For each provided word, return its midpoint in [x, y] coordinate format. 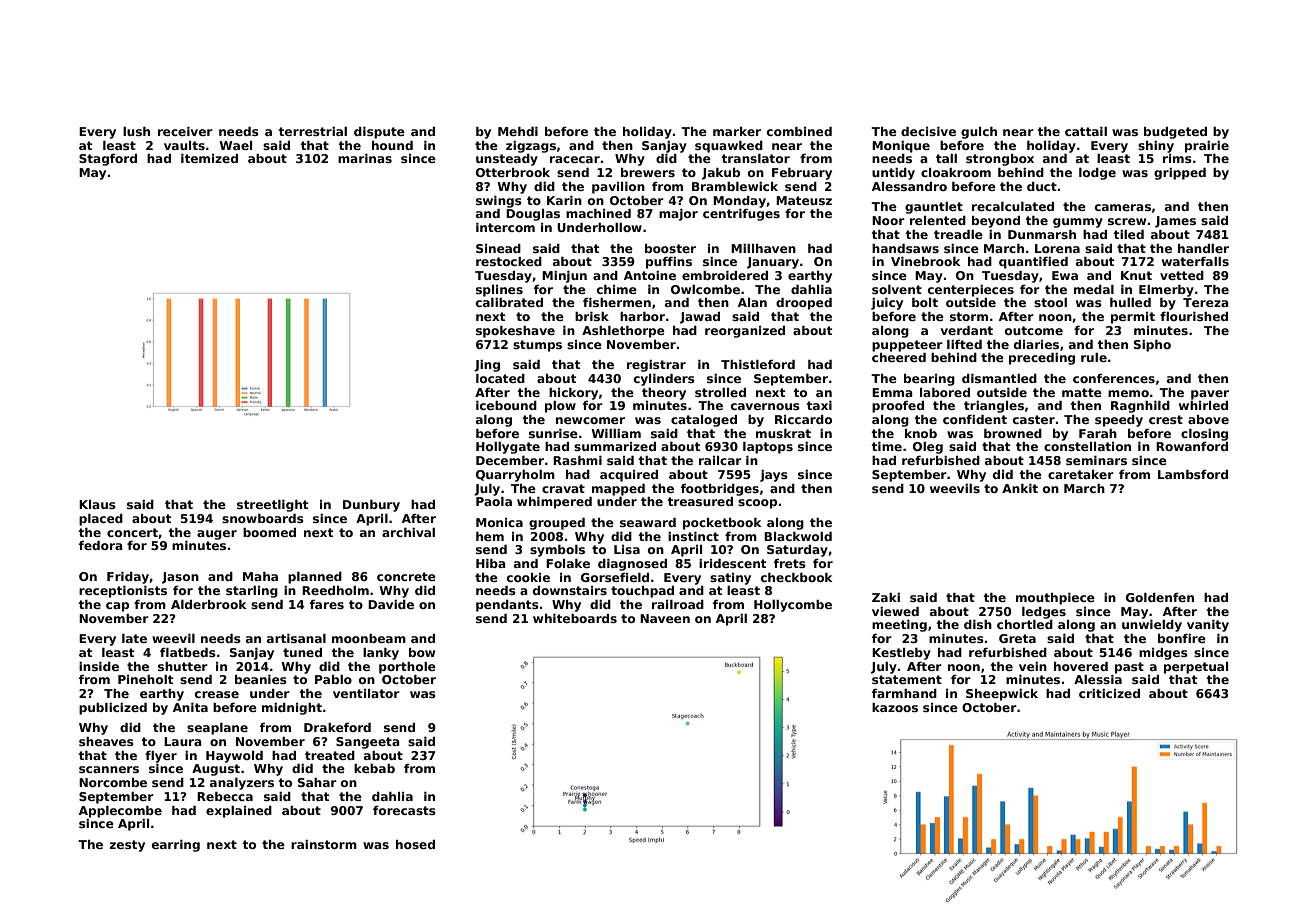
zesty [127, 846]
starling [252, 592]
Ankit [1020, 488]
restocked [509, 261]
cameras [1123, 207]
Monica [499, 522]
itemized [209, 158]
